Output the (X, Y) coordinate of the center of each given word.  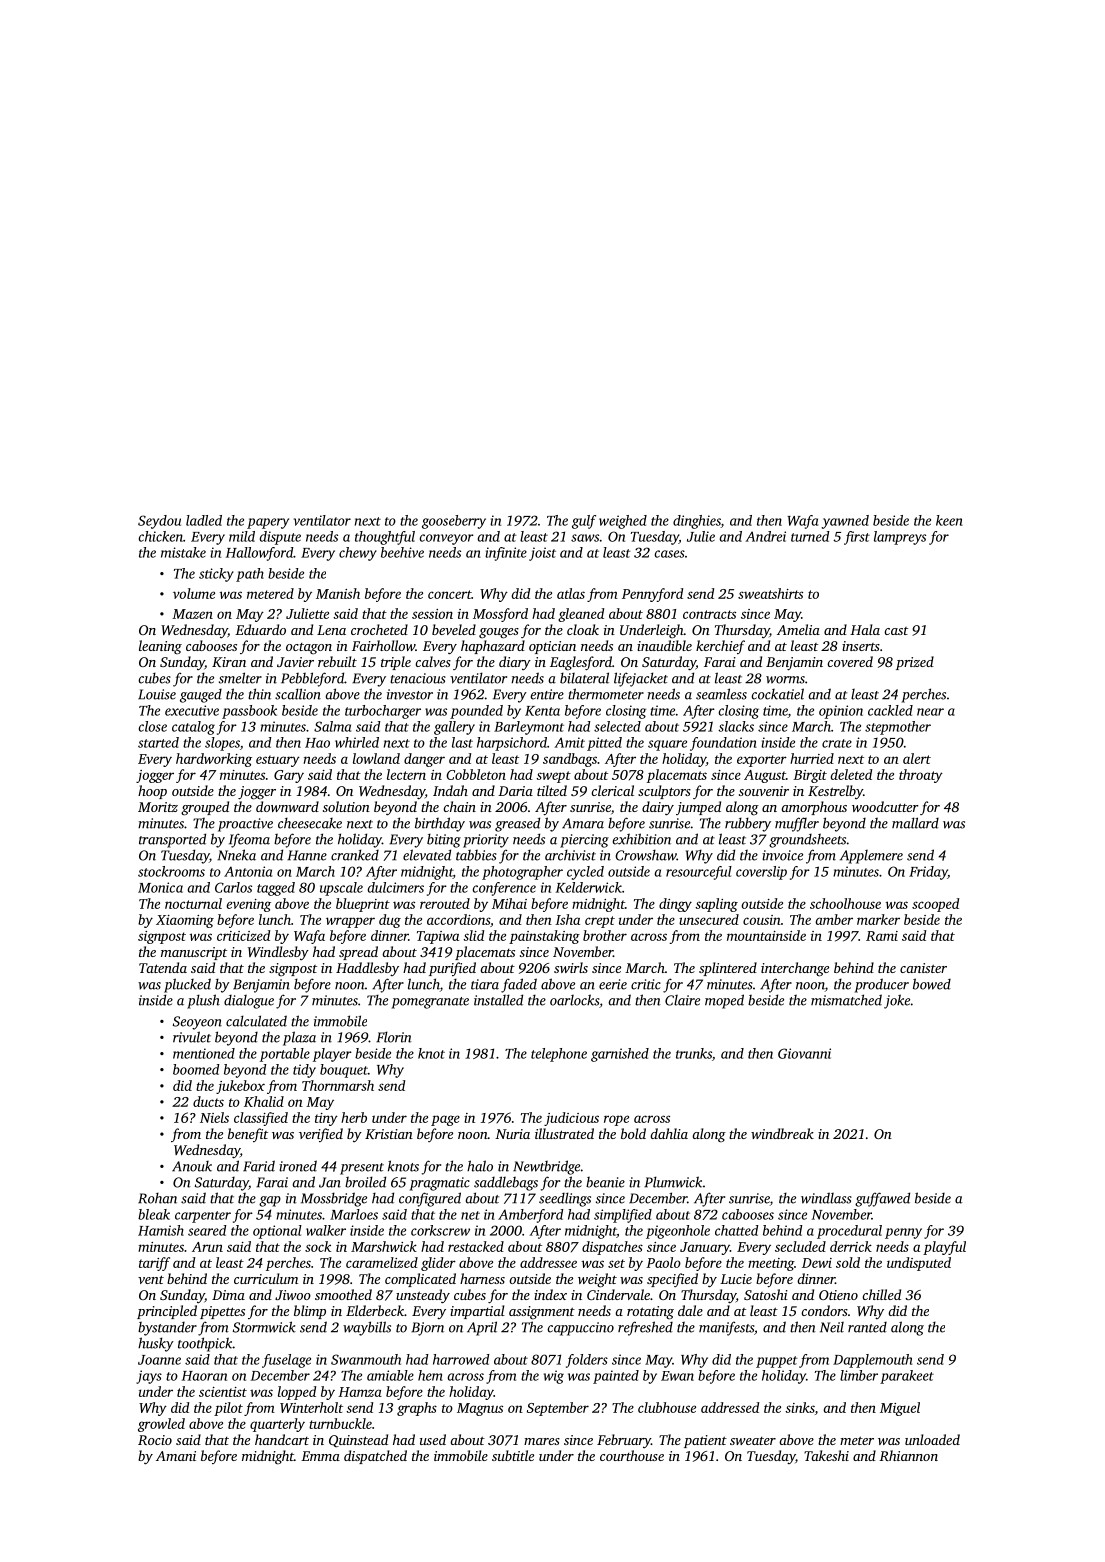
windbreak (782, 1133)
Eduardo (260, 629)
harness (482, 1278)
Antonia (248, 871)
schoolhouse (845, 903)
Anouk (192, 1166)
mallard (915, 823)
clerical (612, 790)
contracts (709, 614)
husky (156, 1344)
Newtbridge (546, 1167)
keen (949, 520)
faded (519, 985)
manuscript (194, 953)
